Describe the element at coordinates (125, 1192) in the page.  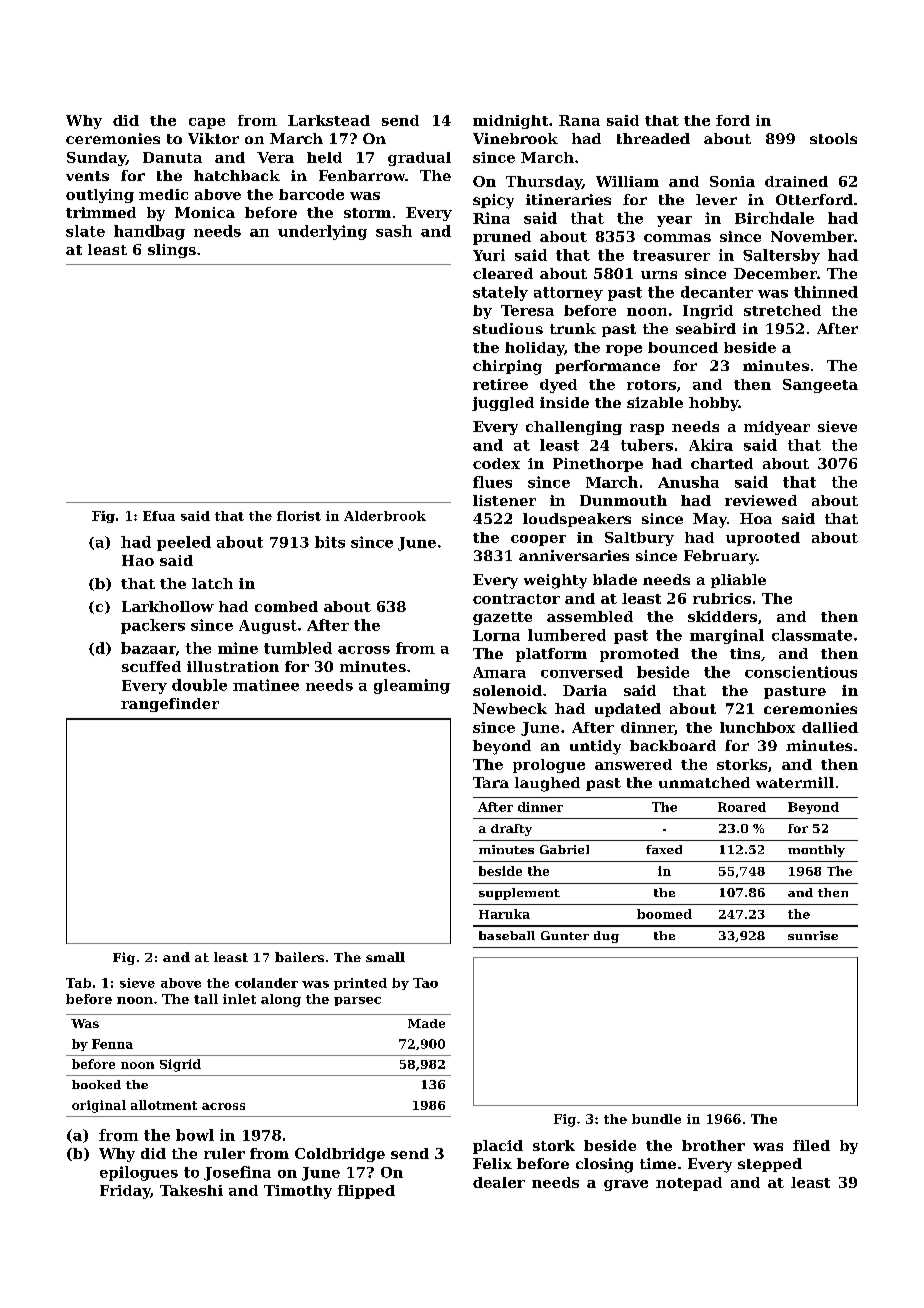
I see `Friday` at that location.
